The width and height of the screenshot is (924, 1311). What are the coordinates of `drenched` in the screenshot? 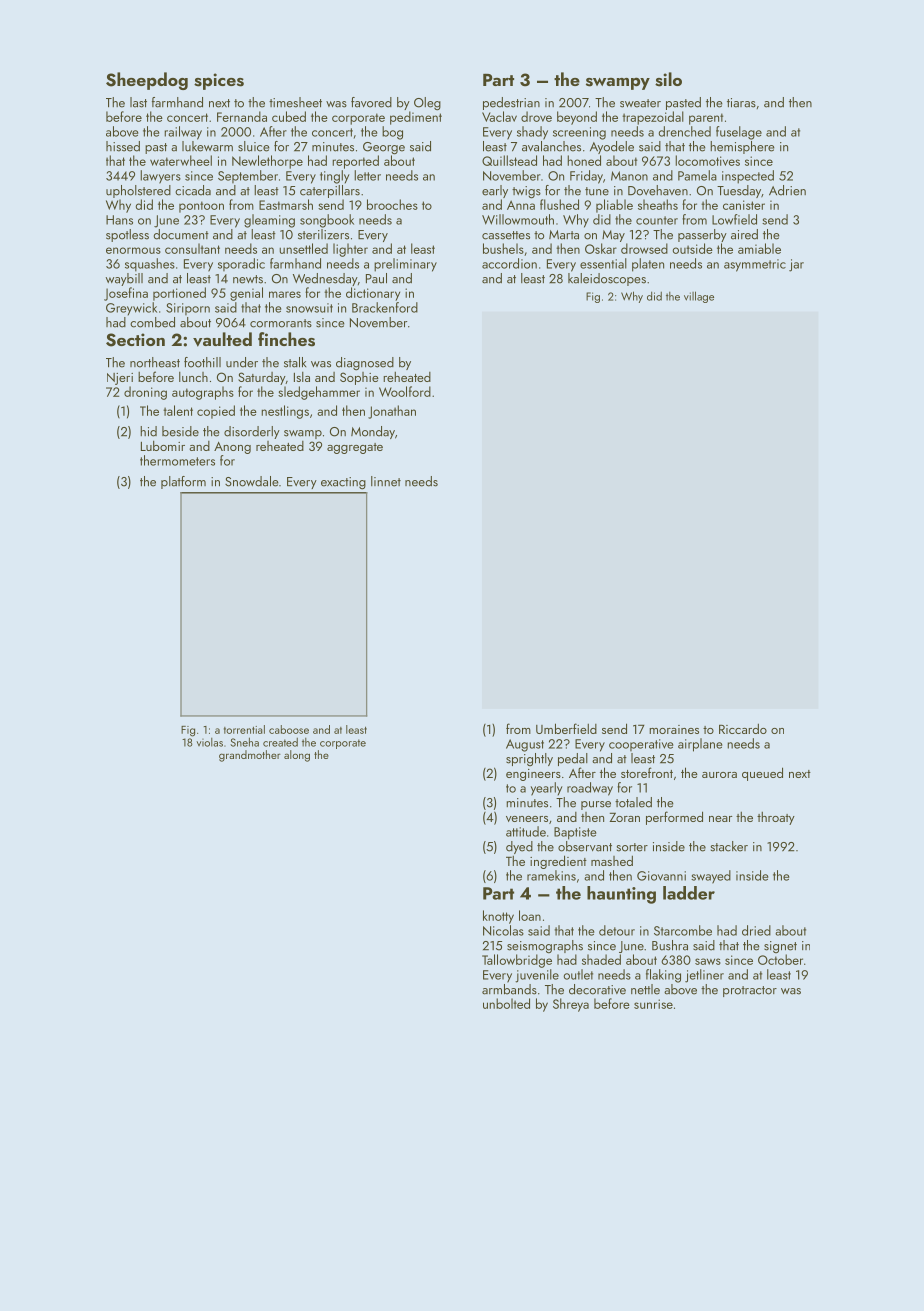 It's located at (684, 131).
